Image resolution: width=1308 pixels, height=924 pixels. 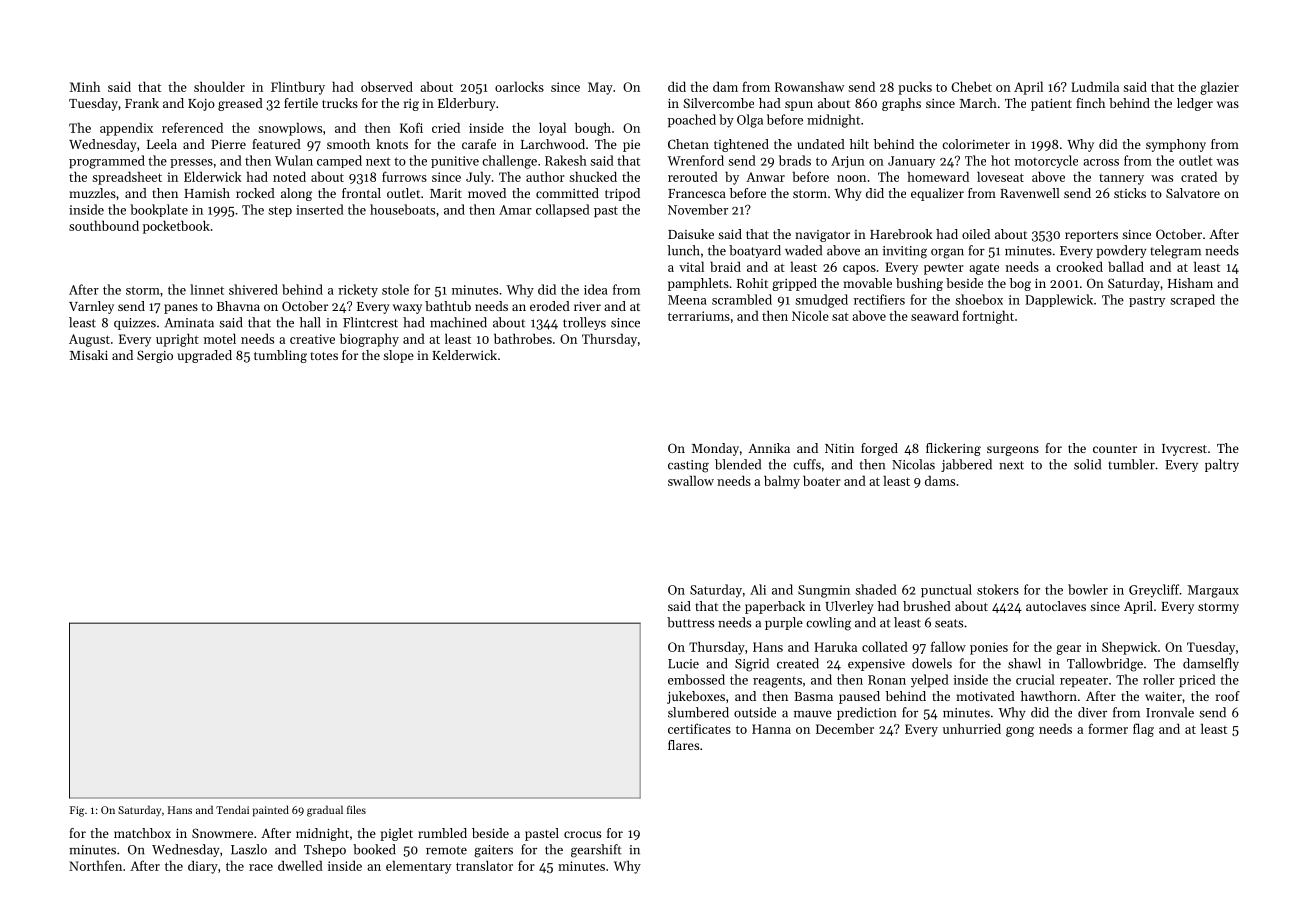 I want to click on painted, so click(x=271, y=811).
